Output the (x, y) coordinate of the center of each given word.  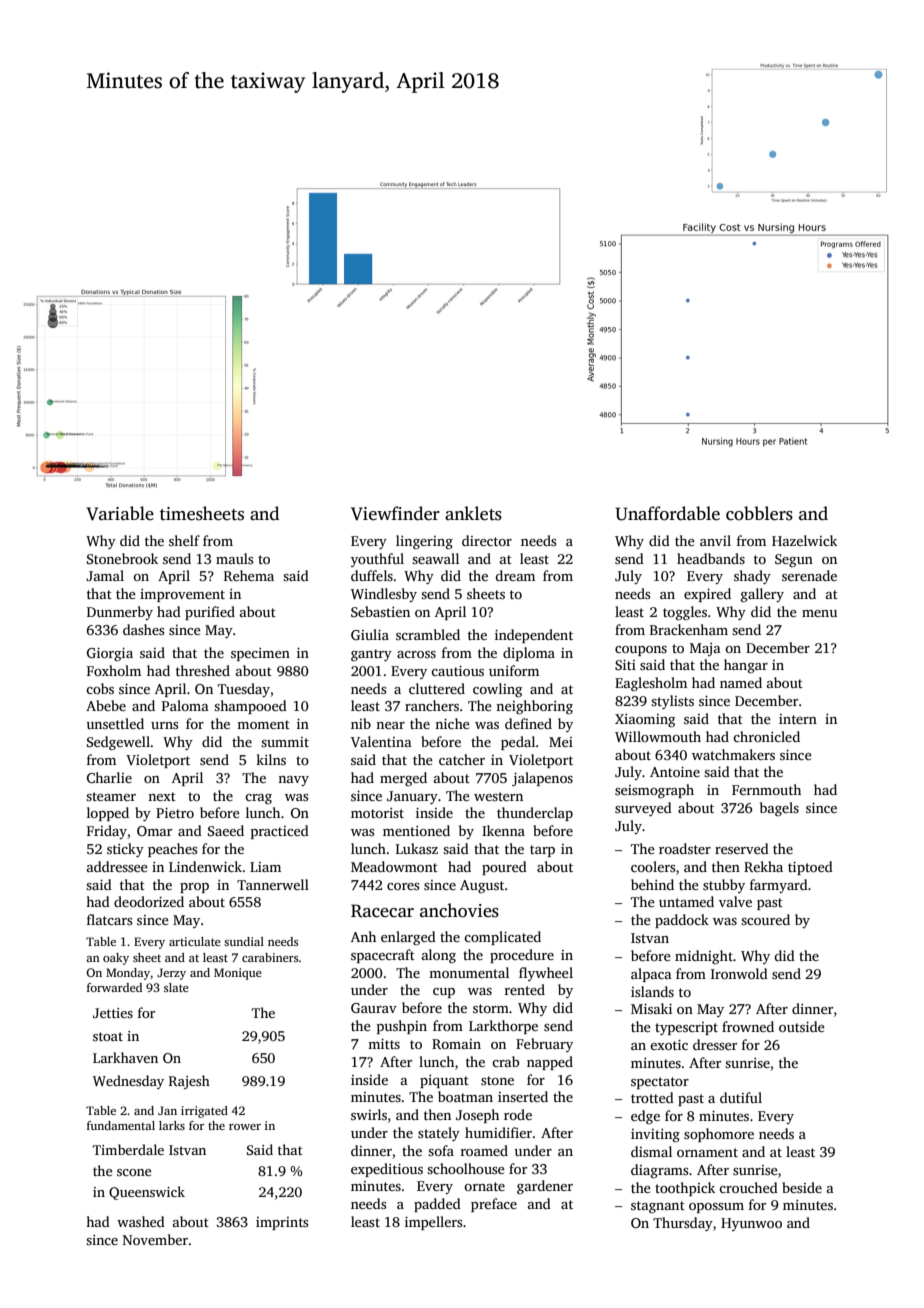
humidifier (498, 1132)
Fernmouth (766, 789)
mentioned (416, 830)
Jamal (105, 575)
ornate (484, 1186)
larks (172, 1125)
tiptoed (810, 868)
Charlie (109, 777)
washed (141, 1221)
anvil (715, 540)
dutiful (741, 1097)
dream (515, 575)
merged (403, 779)
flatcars (109, 919)
